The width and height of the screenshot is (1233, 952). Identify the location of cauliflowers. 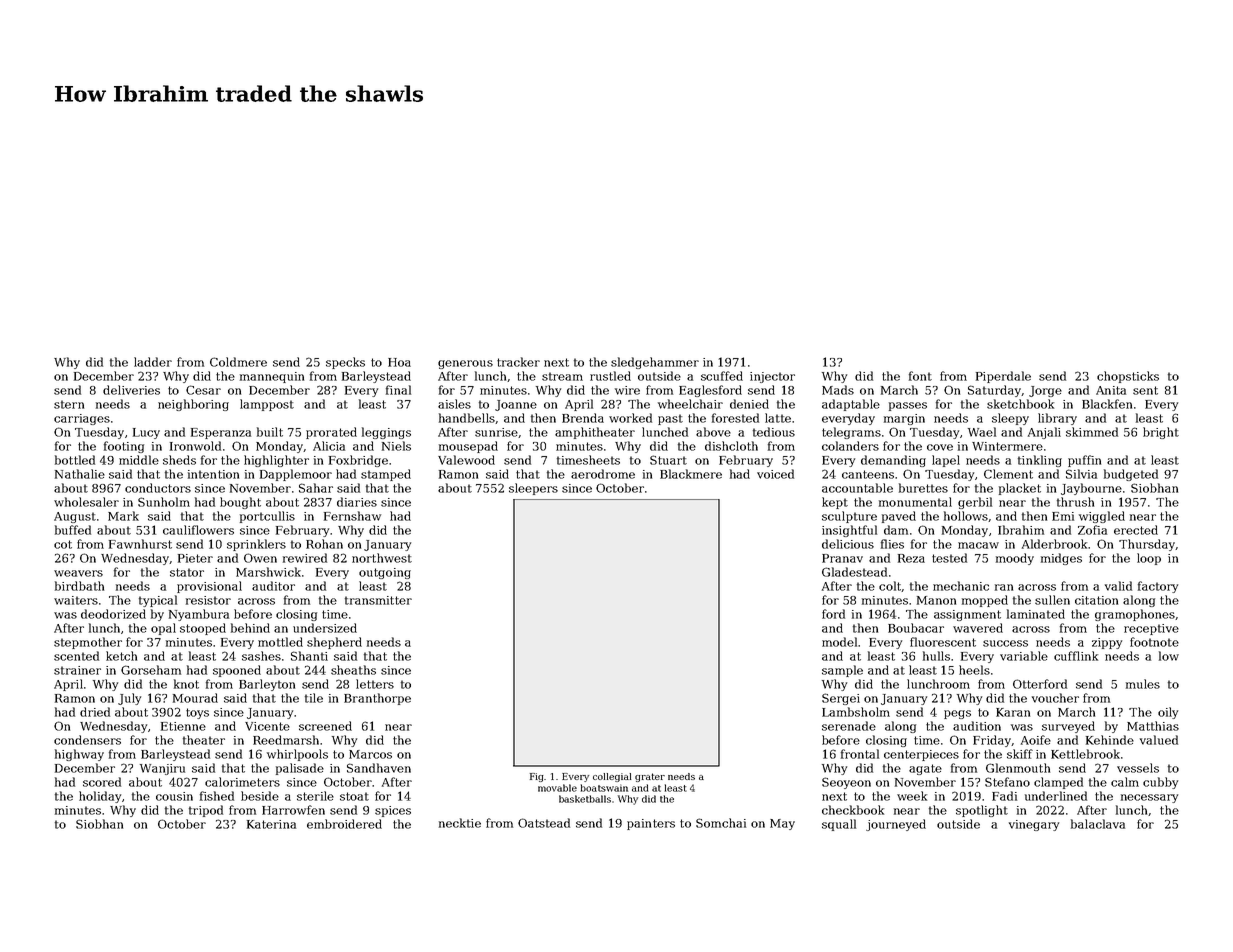
(198, 530).
